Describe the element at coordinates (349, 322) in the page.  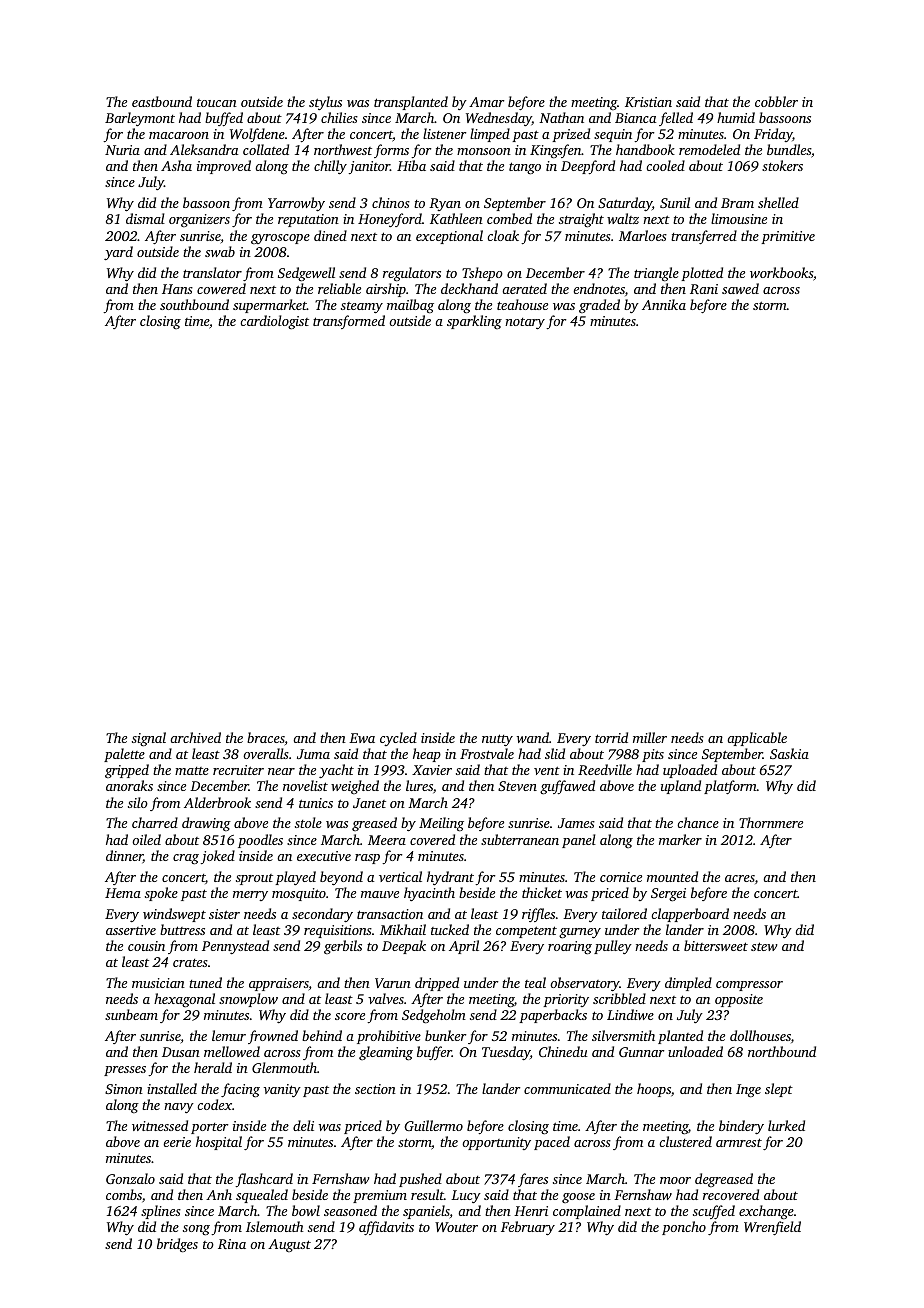
I see `transformed` at that location.
